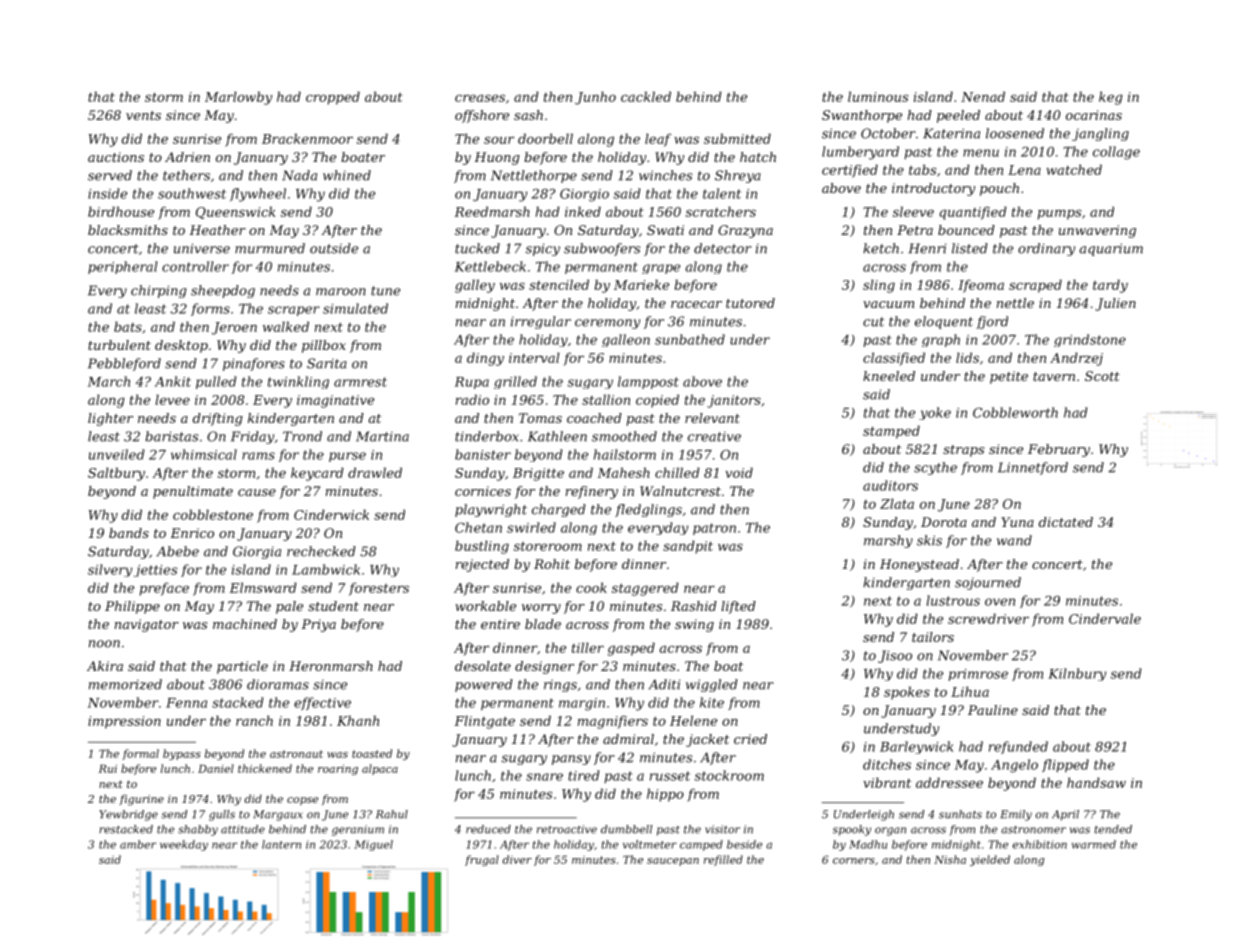  I want to click on Brackenmoor, so click(307, 138).
